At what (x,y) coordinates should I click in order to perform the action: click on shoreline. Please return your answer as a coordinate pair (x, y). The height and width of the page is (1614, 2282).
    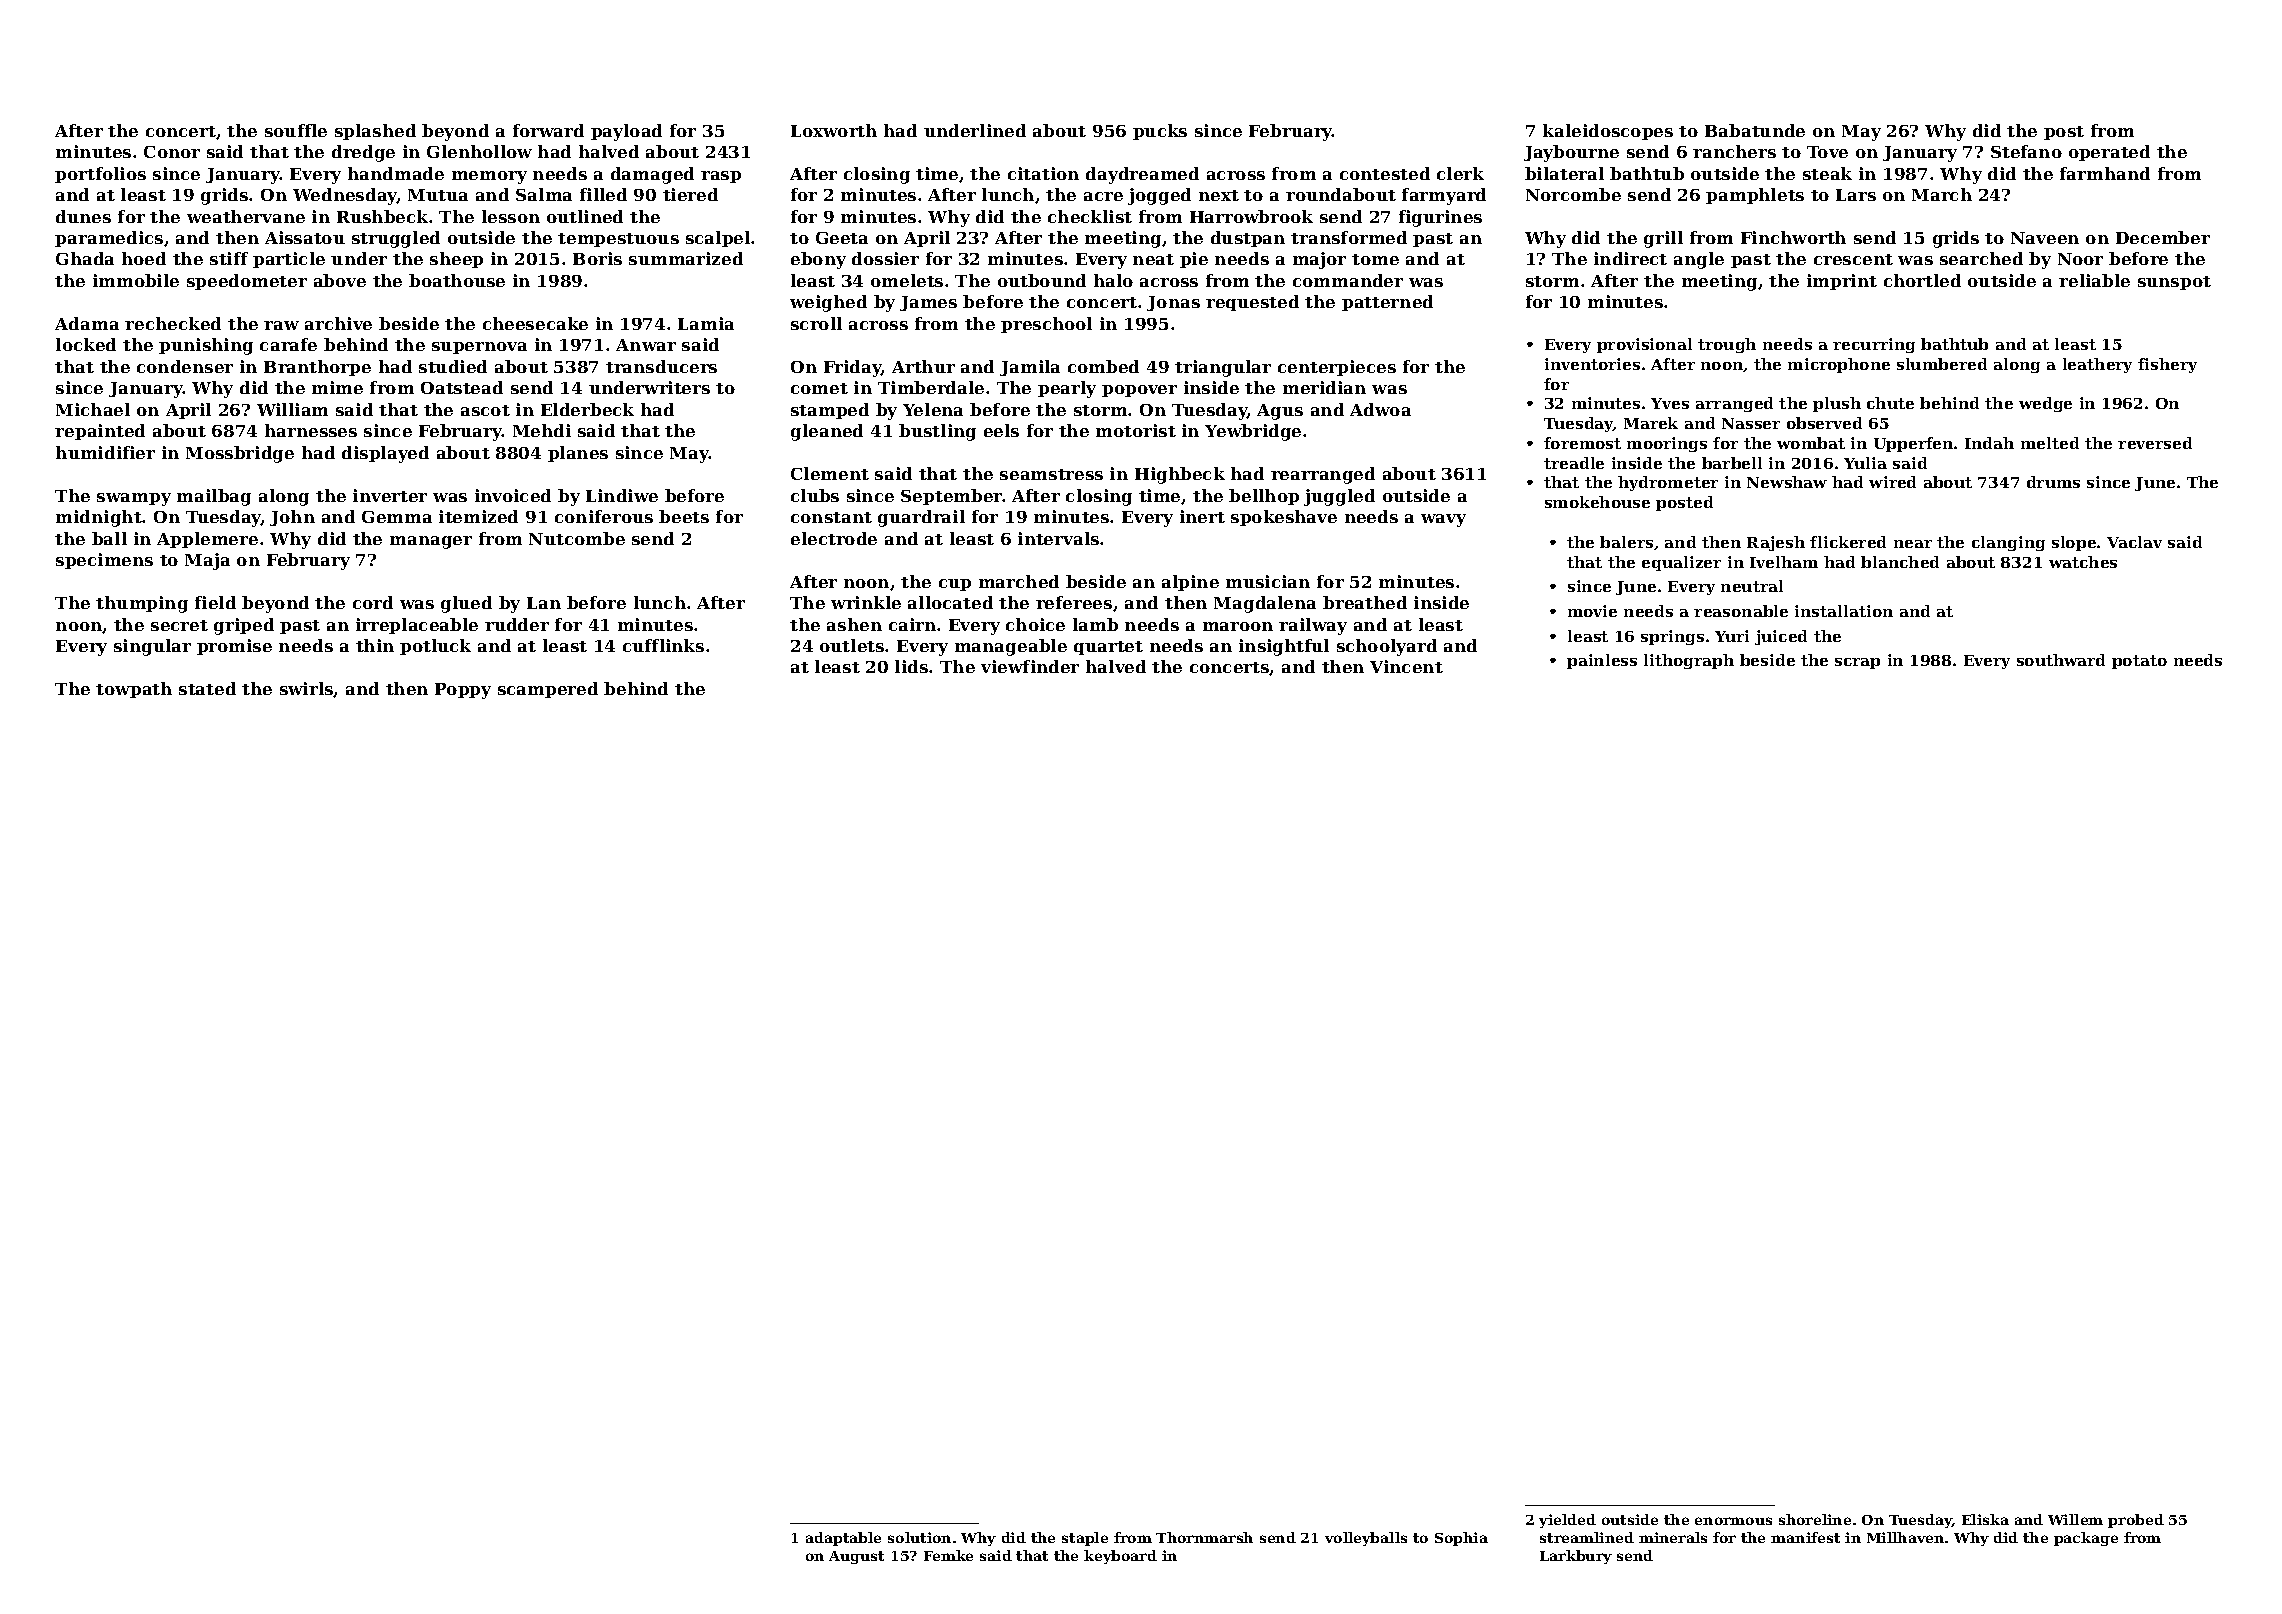
    Looking at the image, I should click on (1815, 1519).
